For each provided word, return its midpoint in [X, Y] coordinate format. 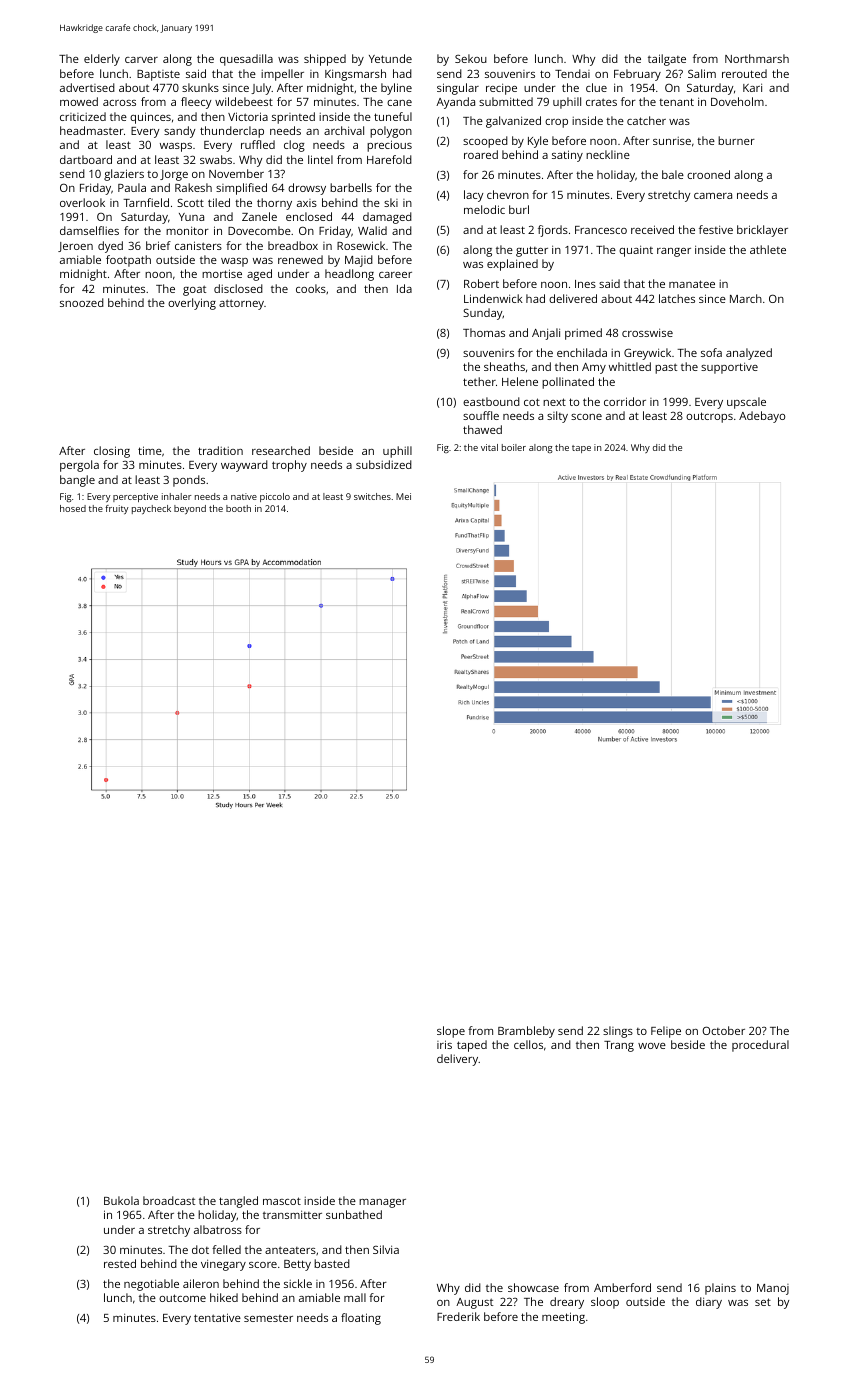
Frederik [458, 1316]
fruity [117, 509]
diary [709, 1303]
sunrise [672, 141]
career [395, 275]
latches [677, 298]
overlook [82, 202]
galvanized [513, 122]
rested [120, 1263]
